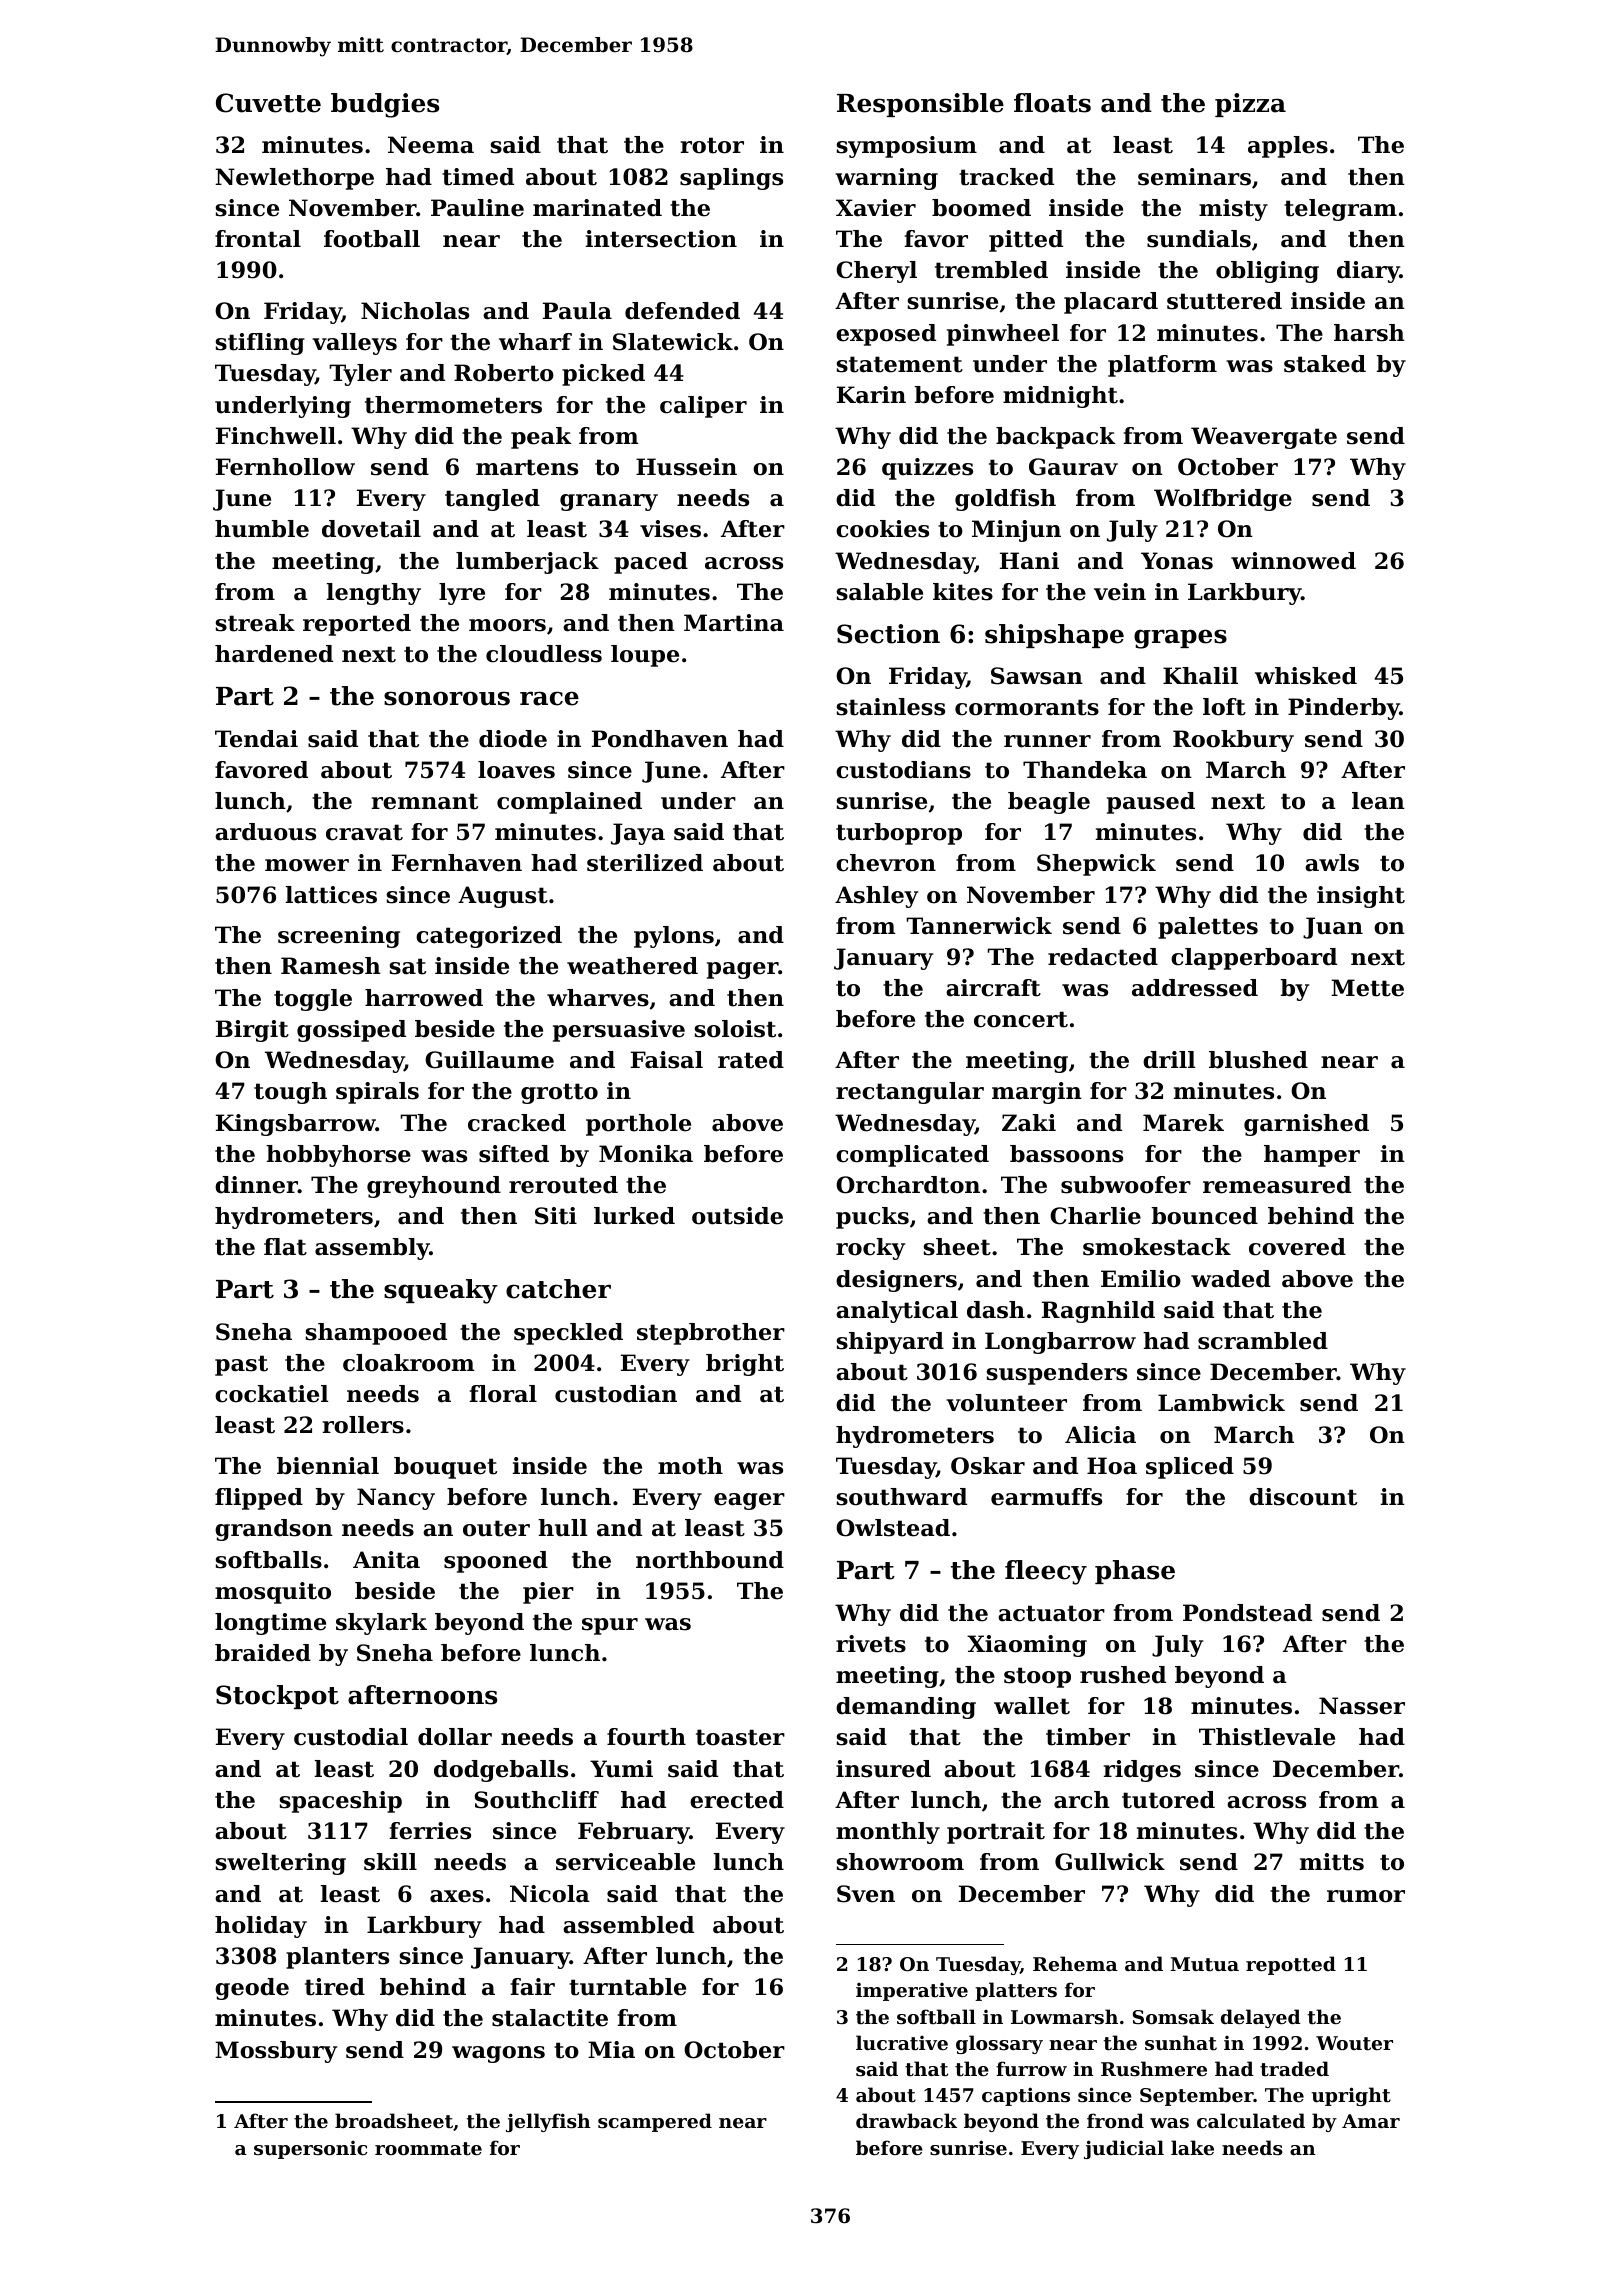 Image resolution: width=1620 pixels, height=2292 pixels. I want to click on lucrative, so click(902, 2042).
